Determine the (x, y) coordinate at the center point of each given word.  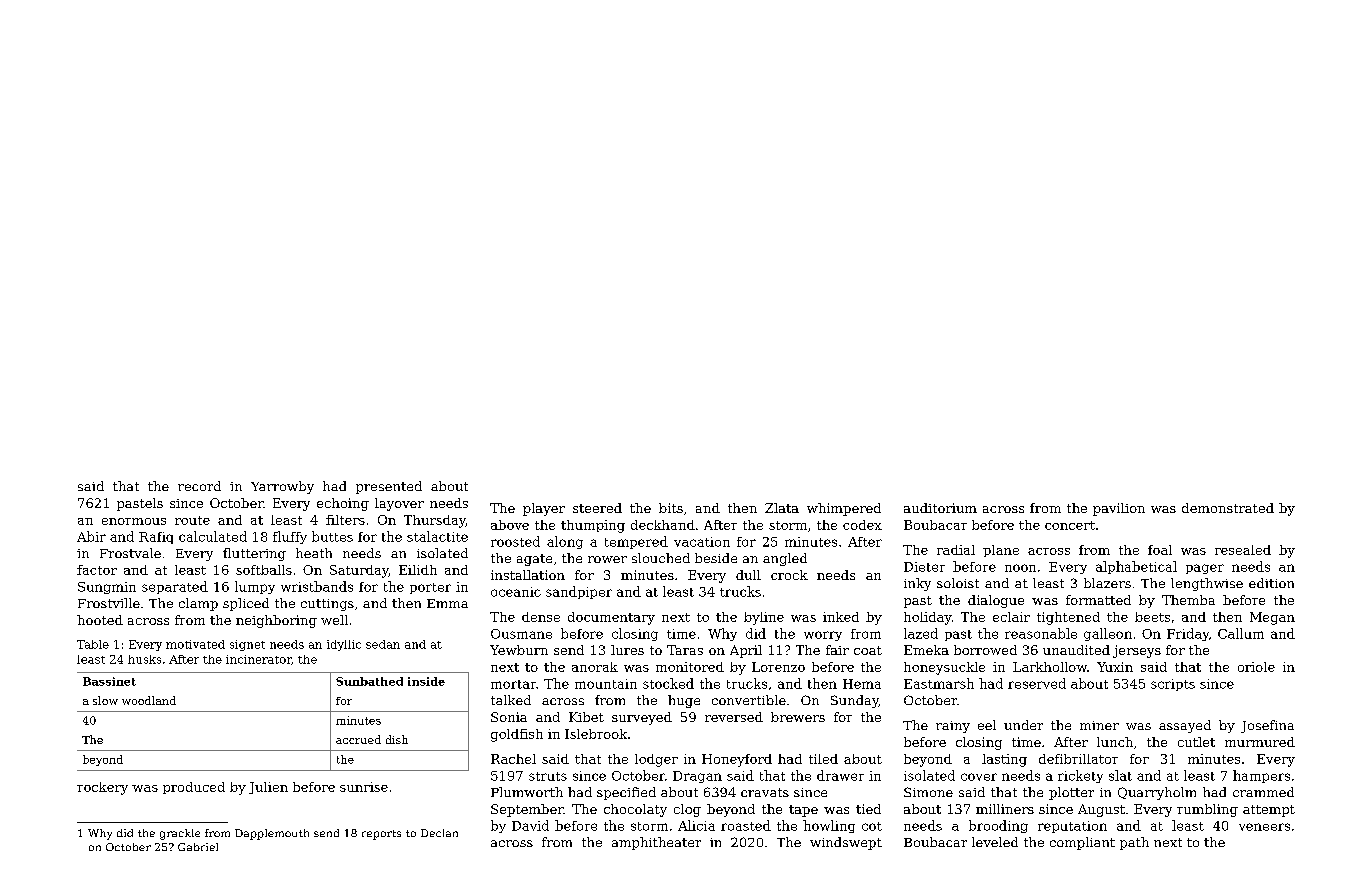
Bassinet (109, 681)
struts (548, 776)
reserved (1037, 683)
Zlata (782, 508)
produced (194, 788)
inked (841, 617)
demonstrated (1228, 508)
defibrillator (1078, 759)
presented (389, 487)
